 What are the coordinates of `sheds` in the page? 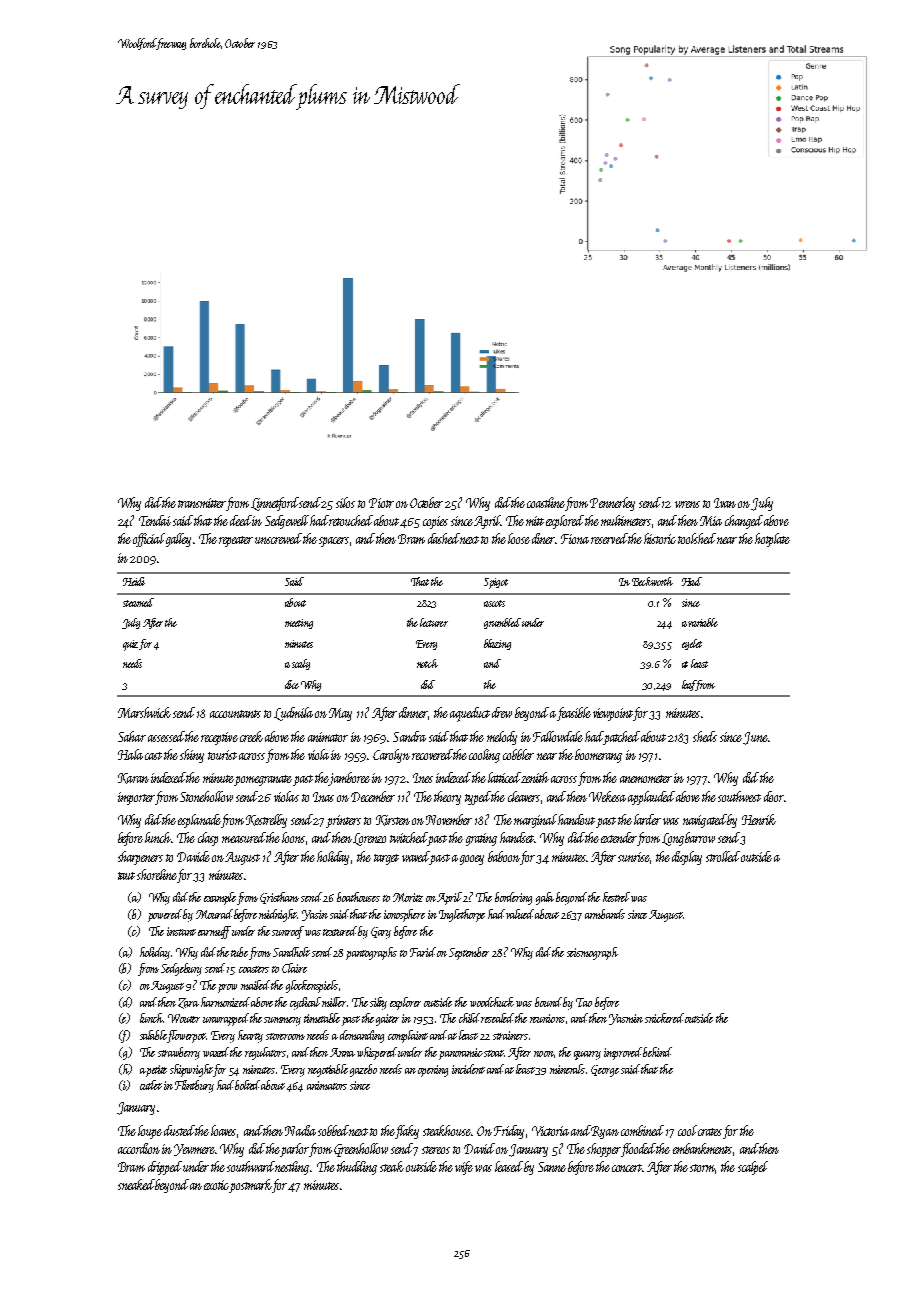 It's located at (705, 736).
